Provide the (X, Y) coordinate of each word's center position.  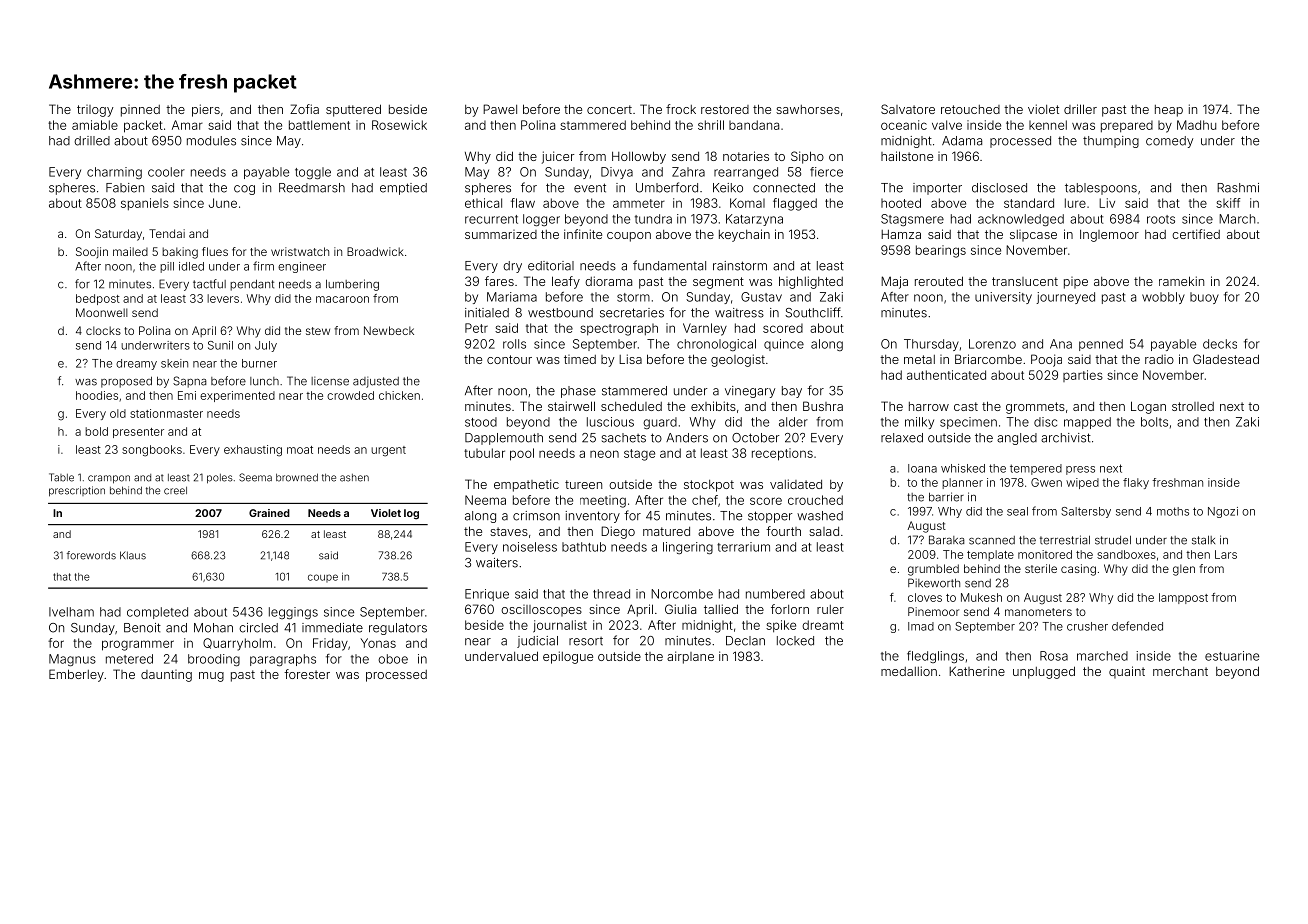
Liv (1107, 203)
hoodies (97, 395)
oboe (393, 659)
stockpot (709, 486)
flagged (795, 204)
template (990, 555)
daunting (166, 676)
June (223, 203)
